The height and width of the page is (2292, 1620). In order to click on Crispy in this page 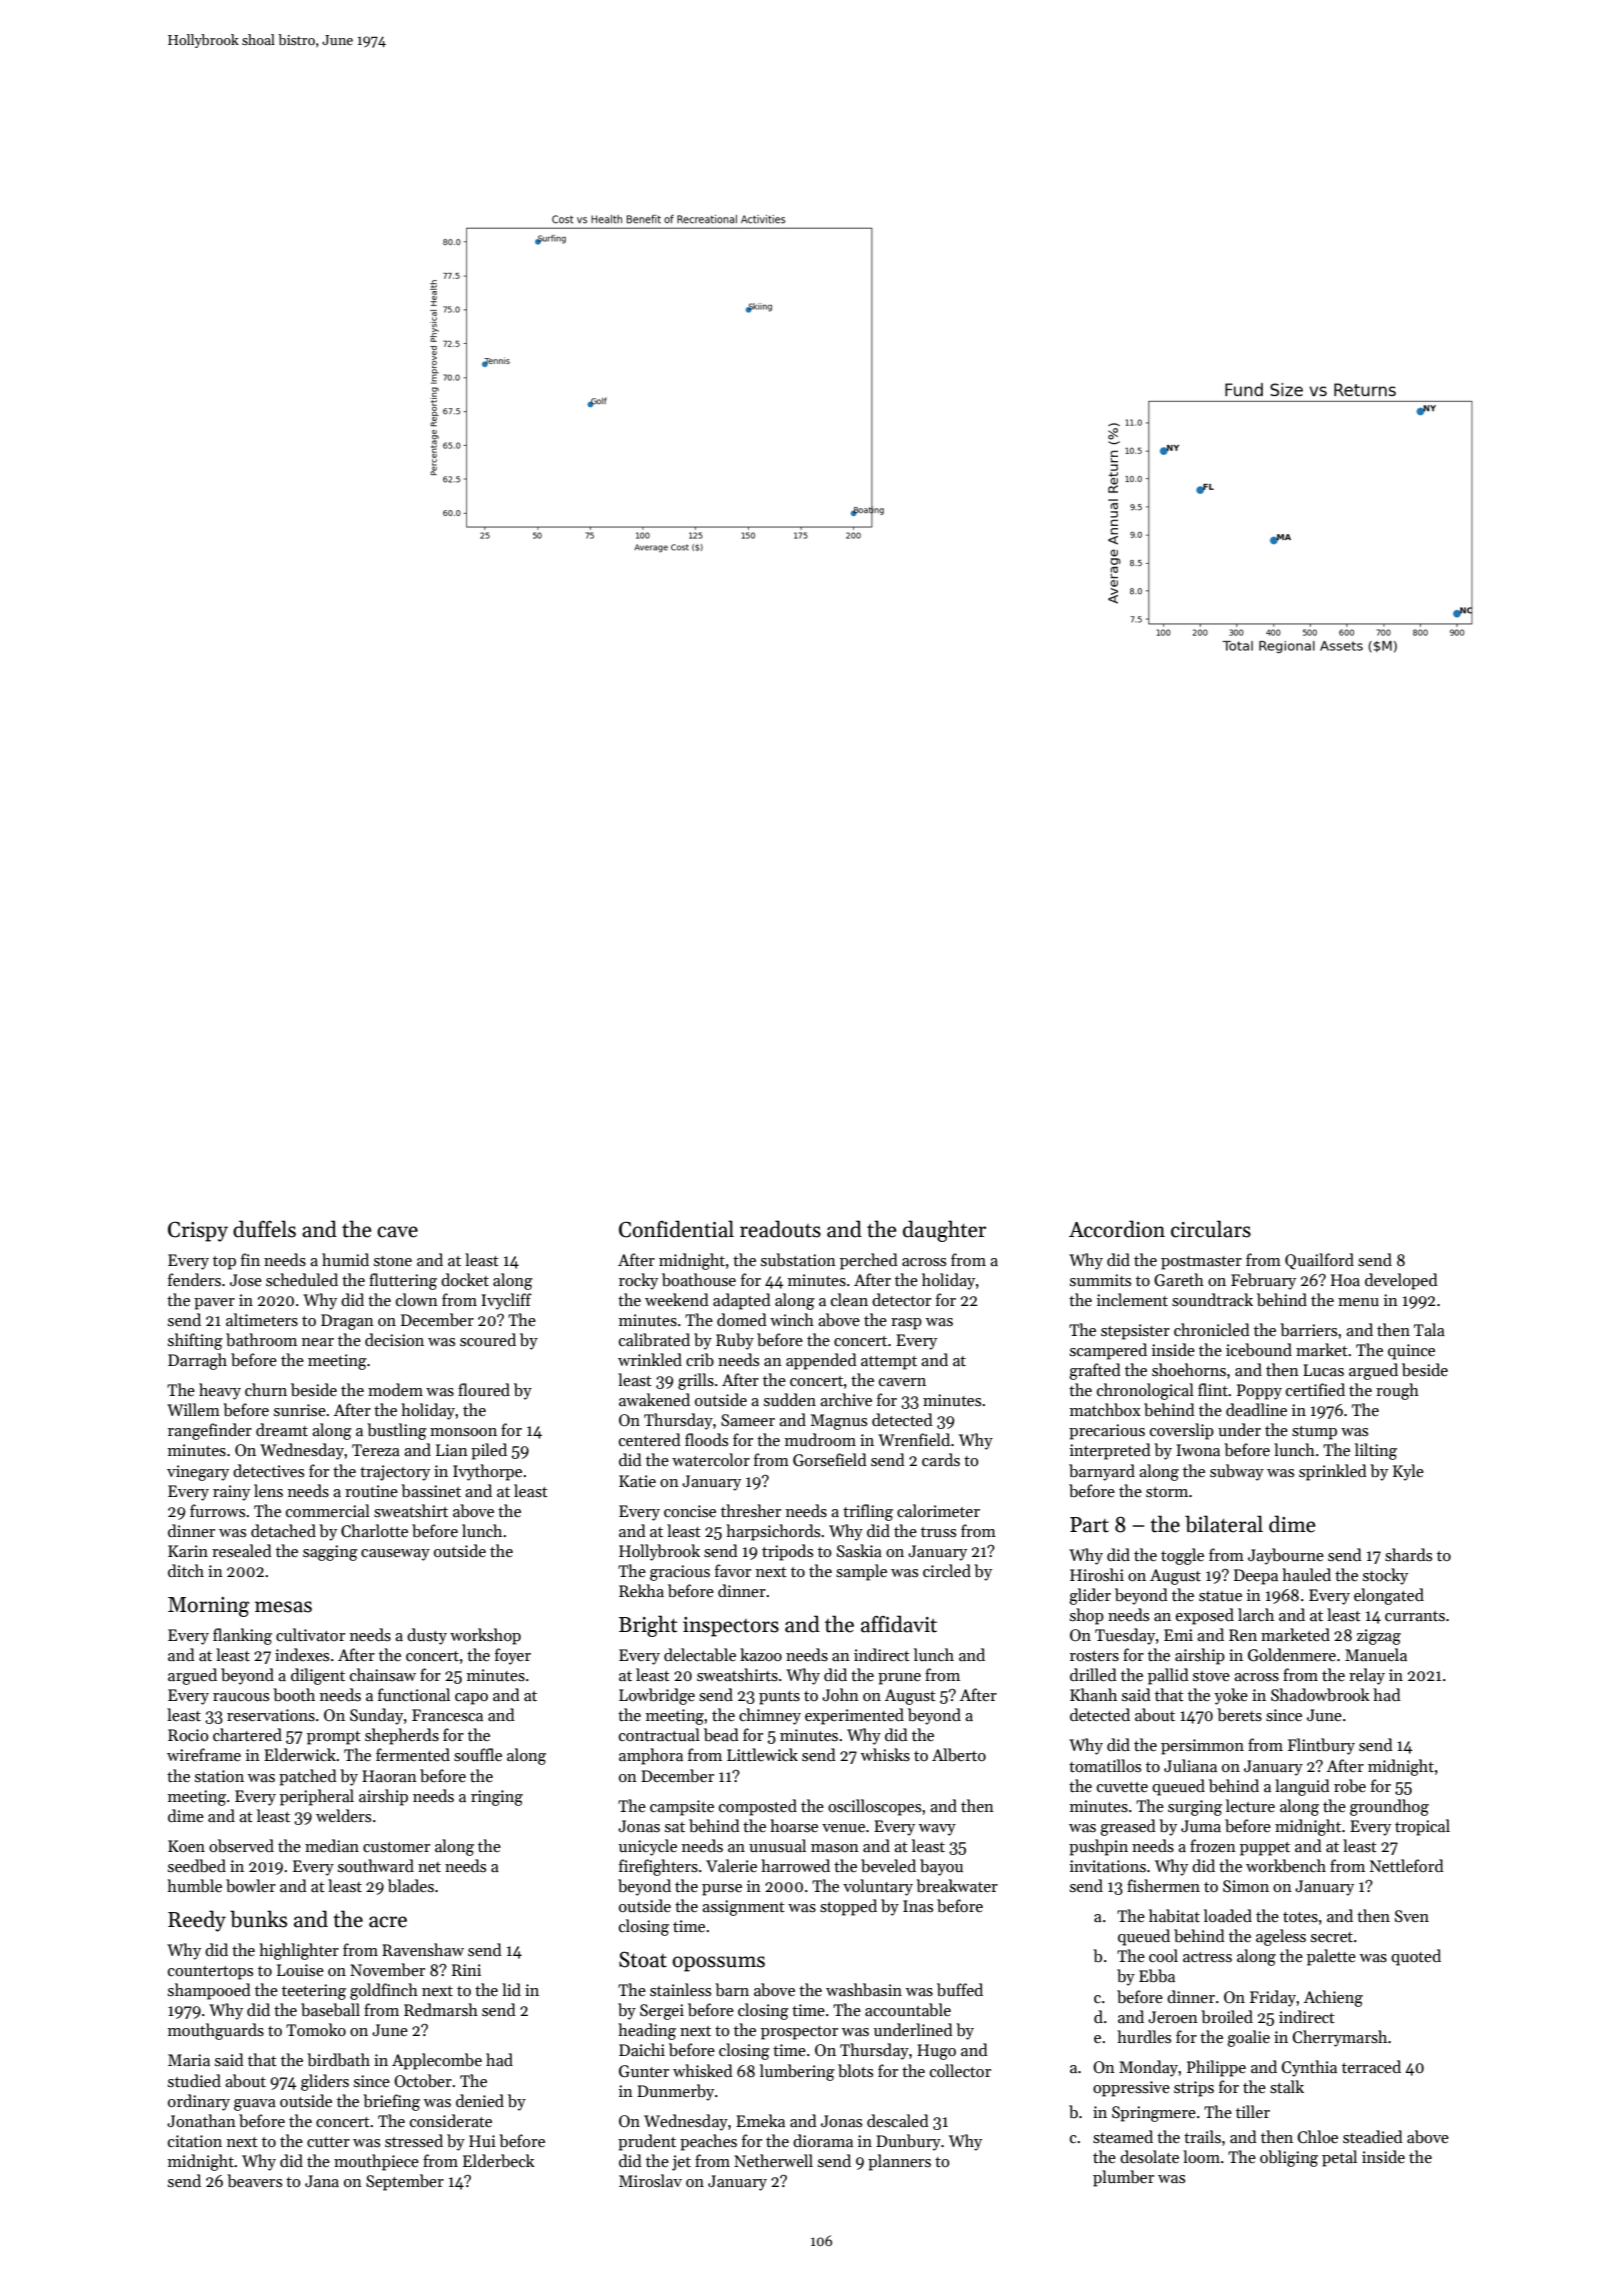, I will do `click(198, 1231)`.
